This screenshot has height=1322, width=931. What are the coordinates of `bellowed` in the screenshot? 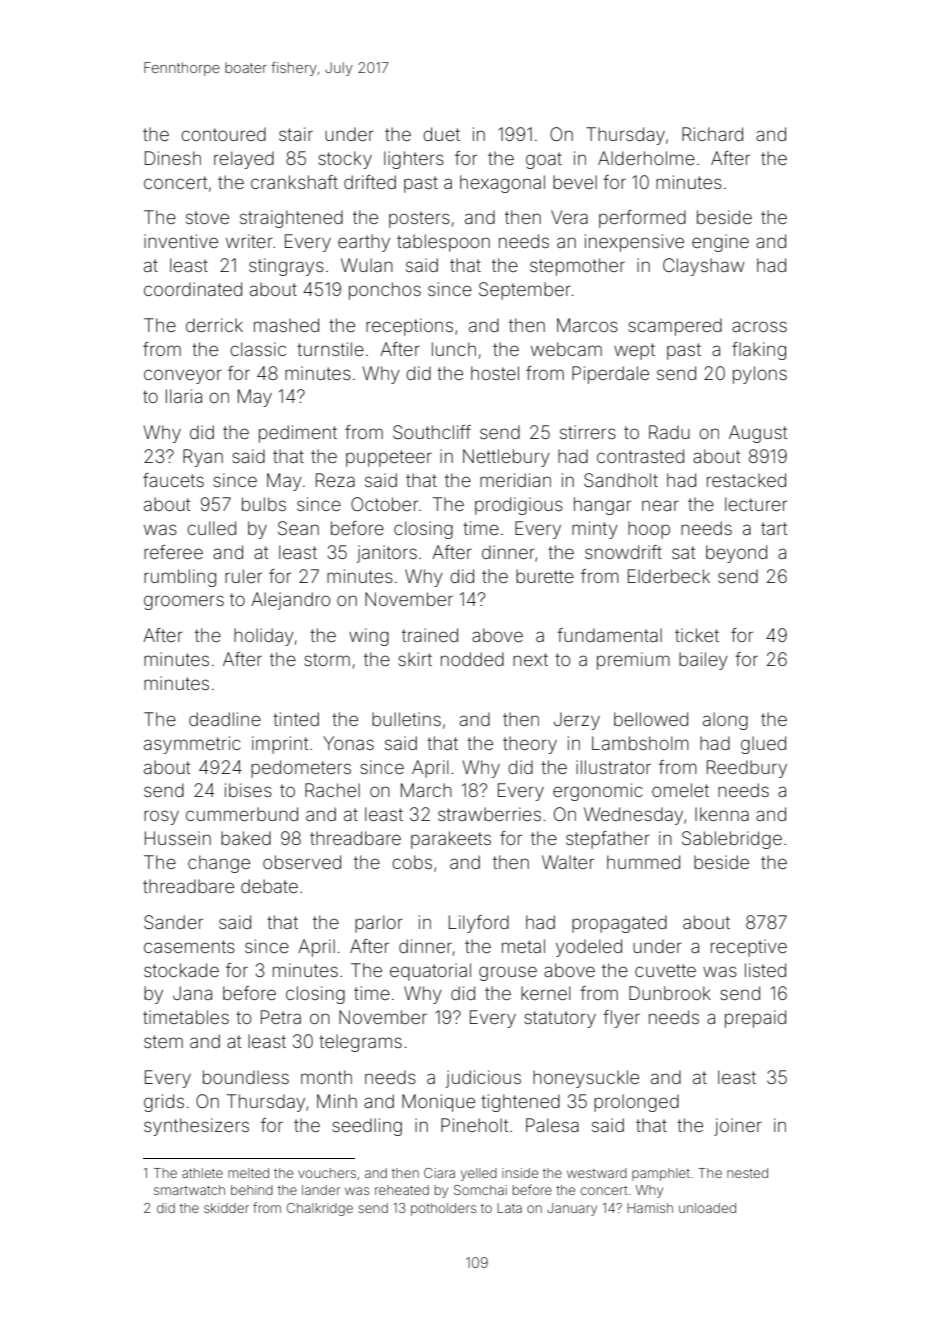 It's located at (651, 719).
